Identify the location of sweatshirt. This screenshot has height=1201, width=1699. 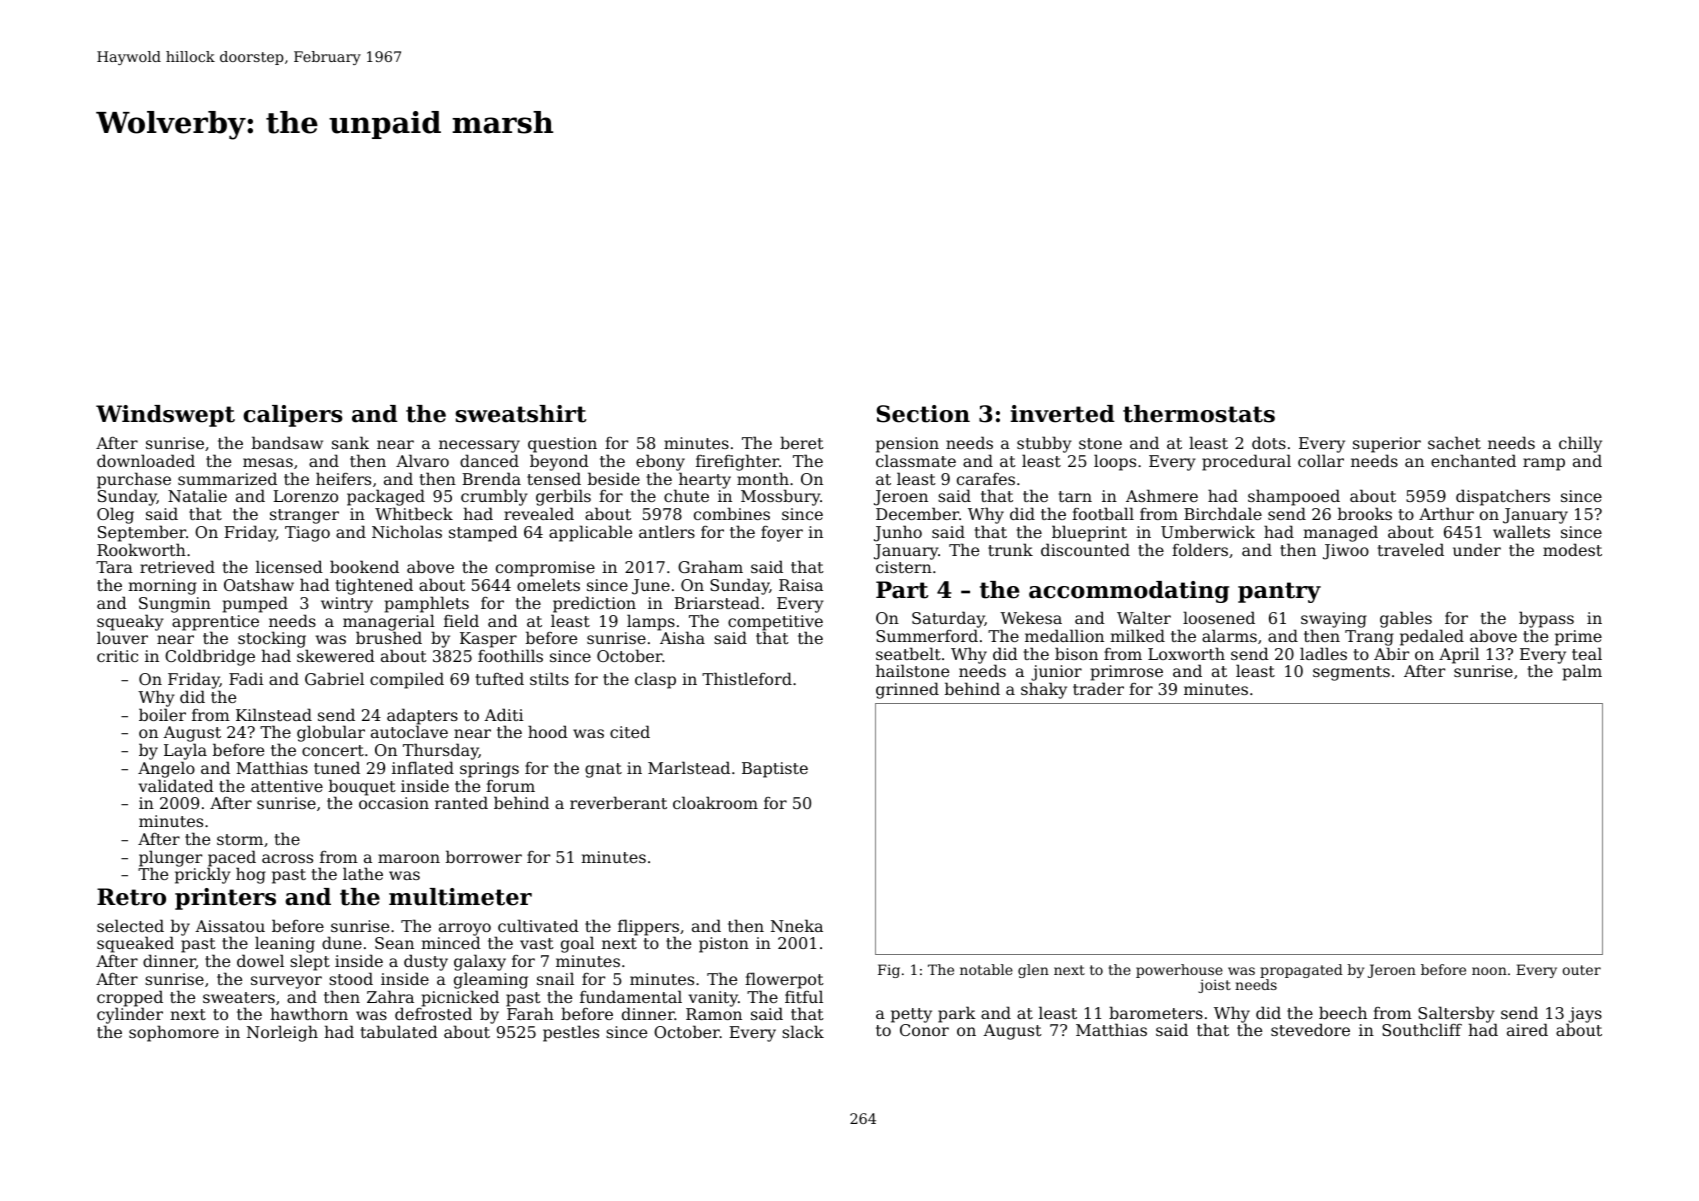
(520, 414).
